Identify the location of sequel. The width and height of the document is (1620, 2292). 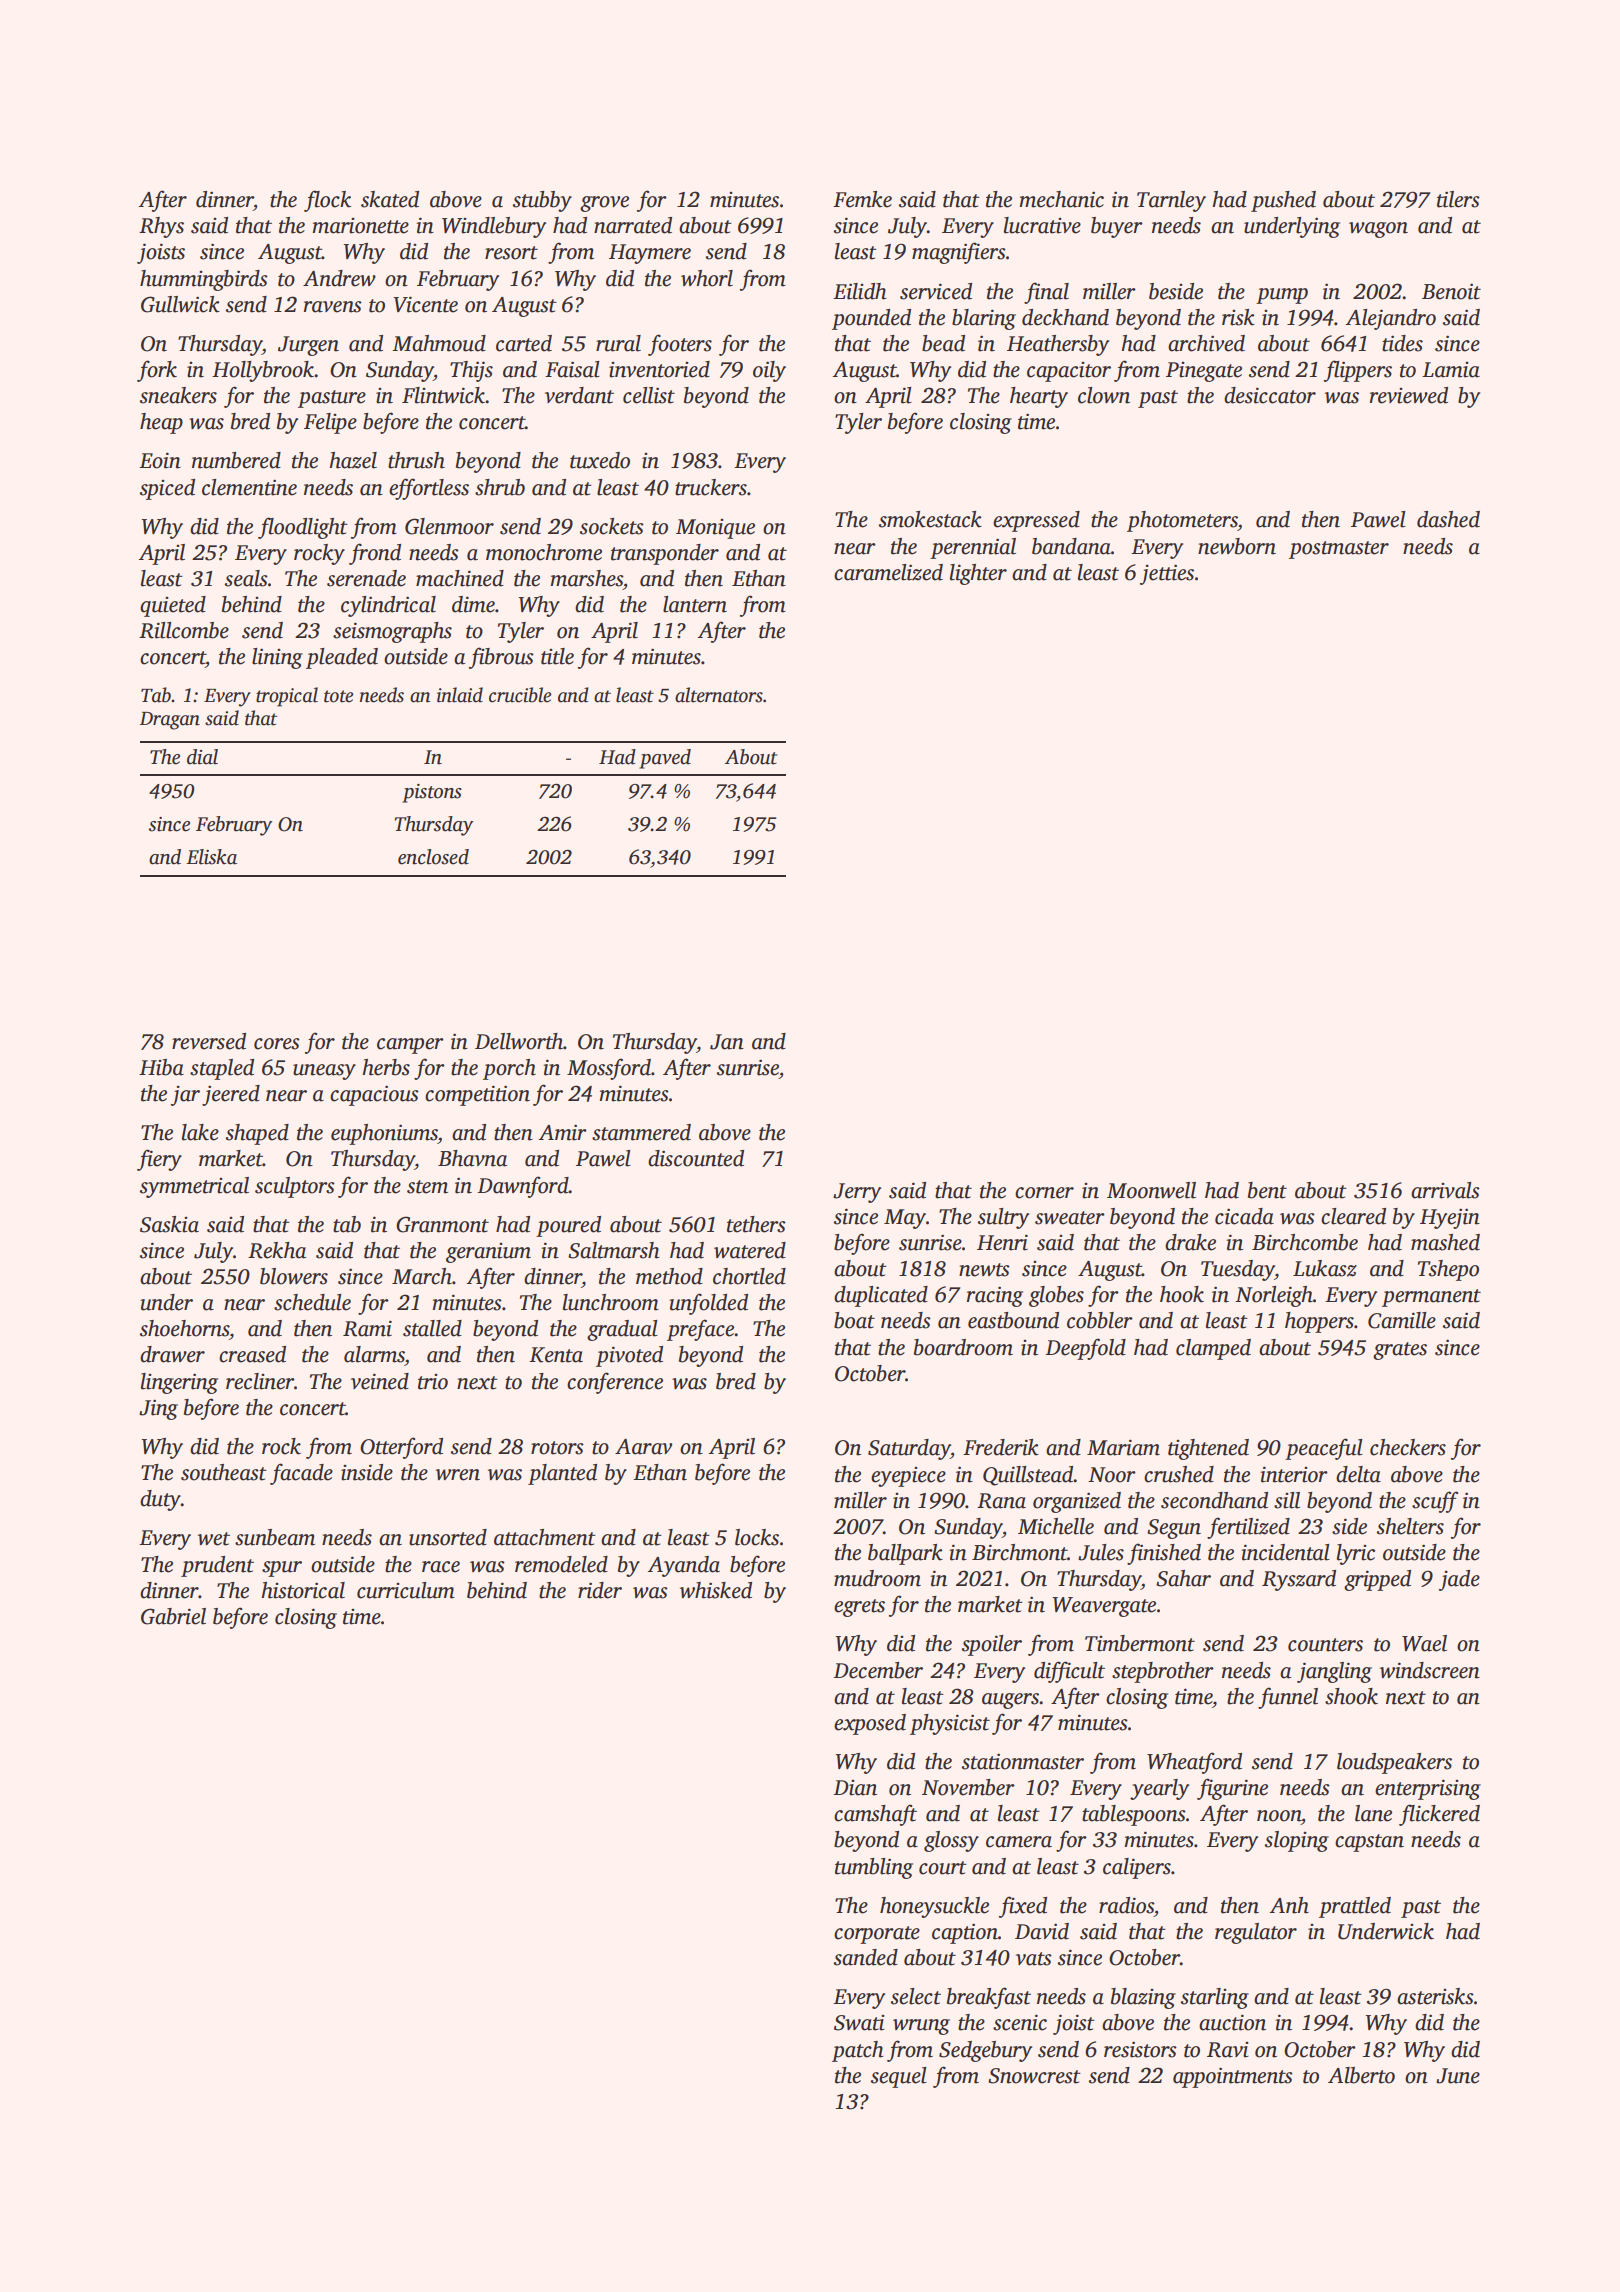
(899, 2077).
